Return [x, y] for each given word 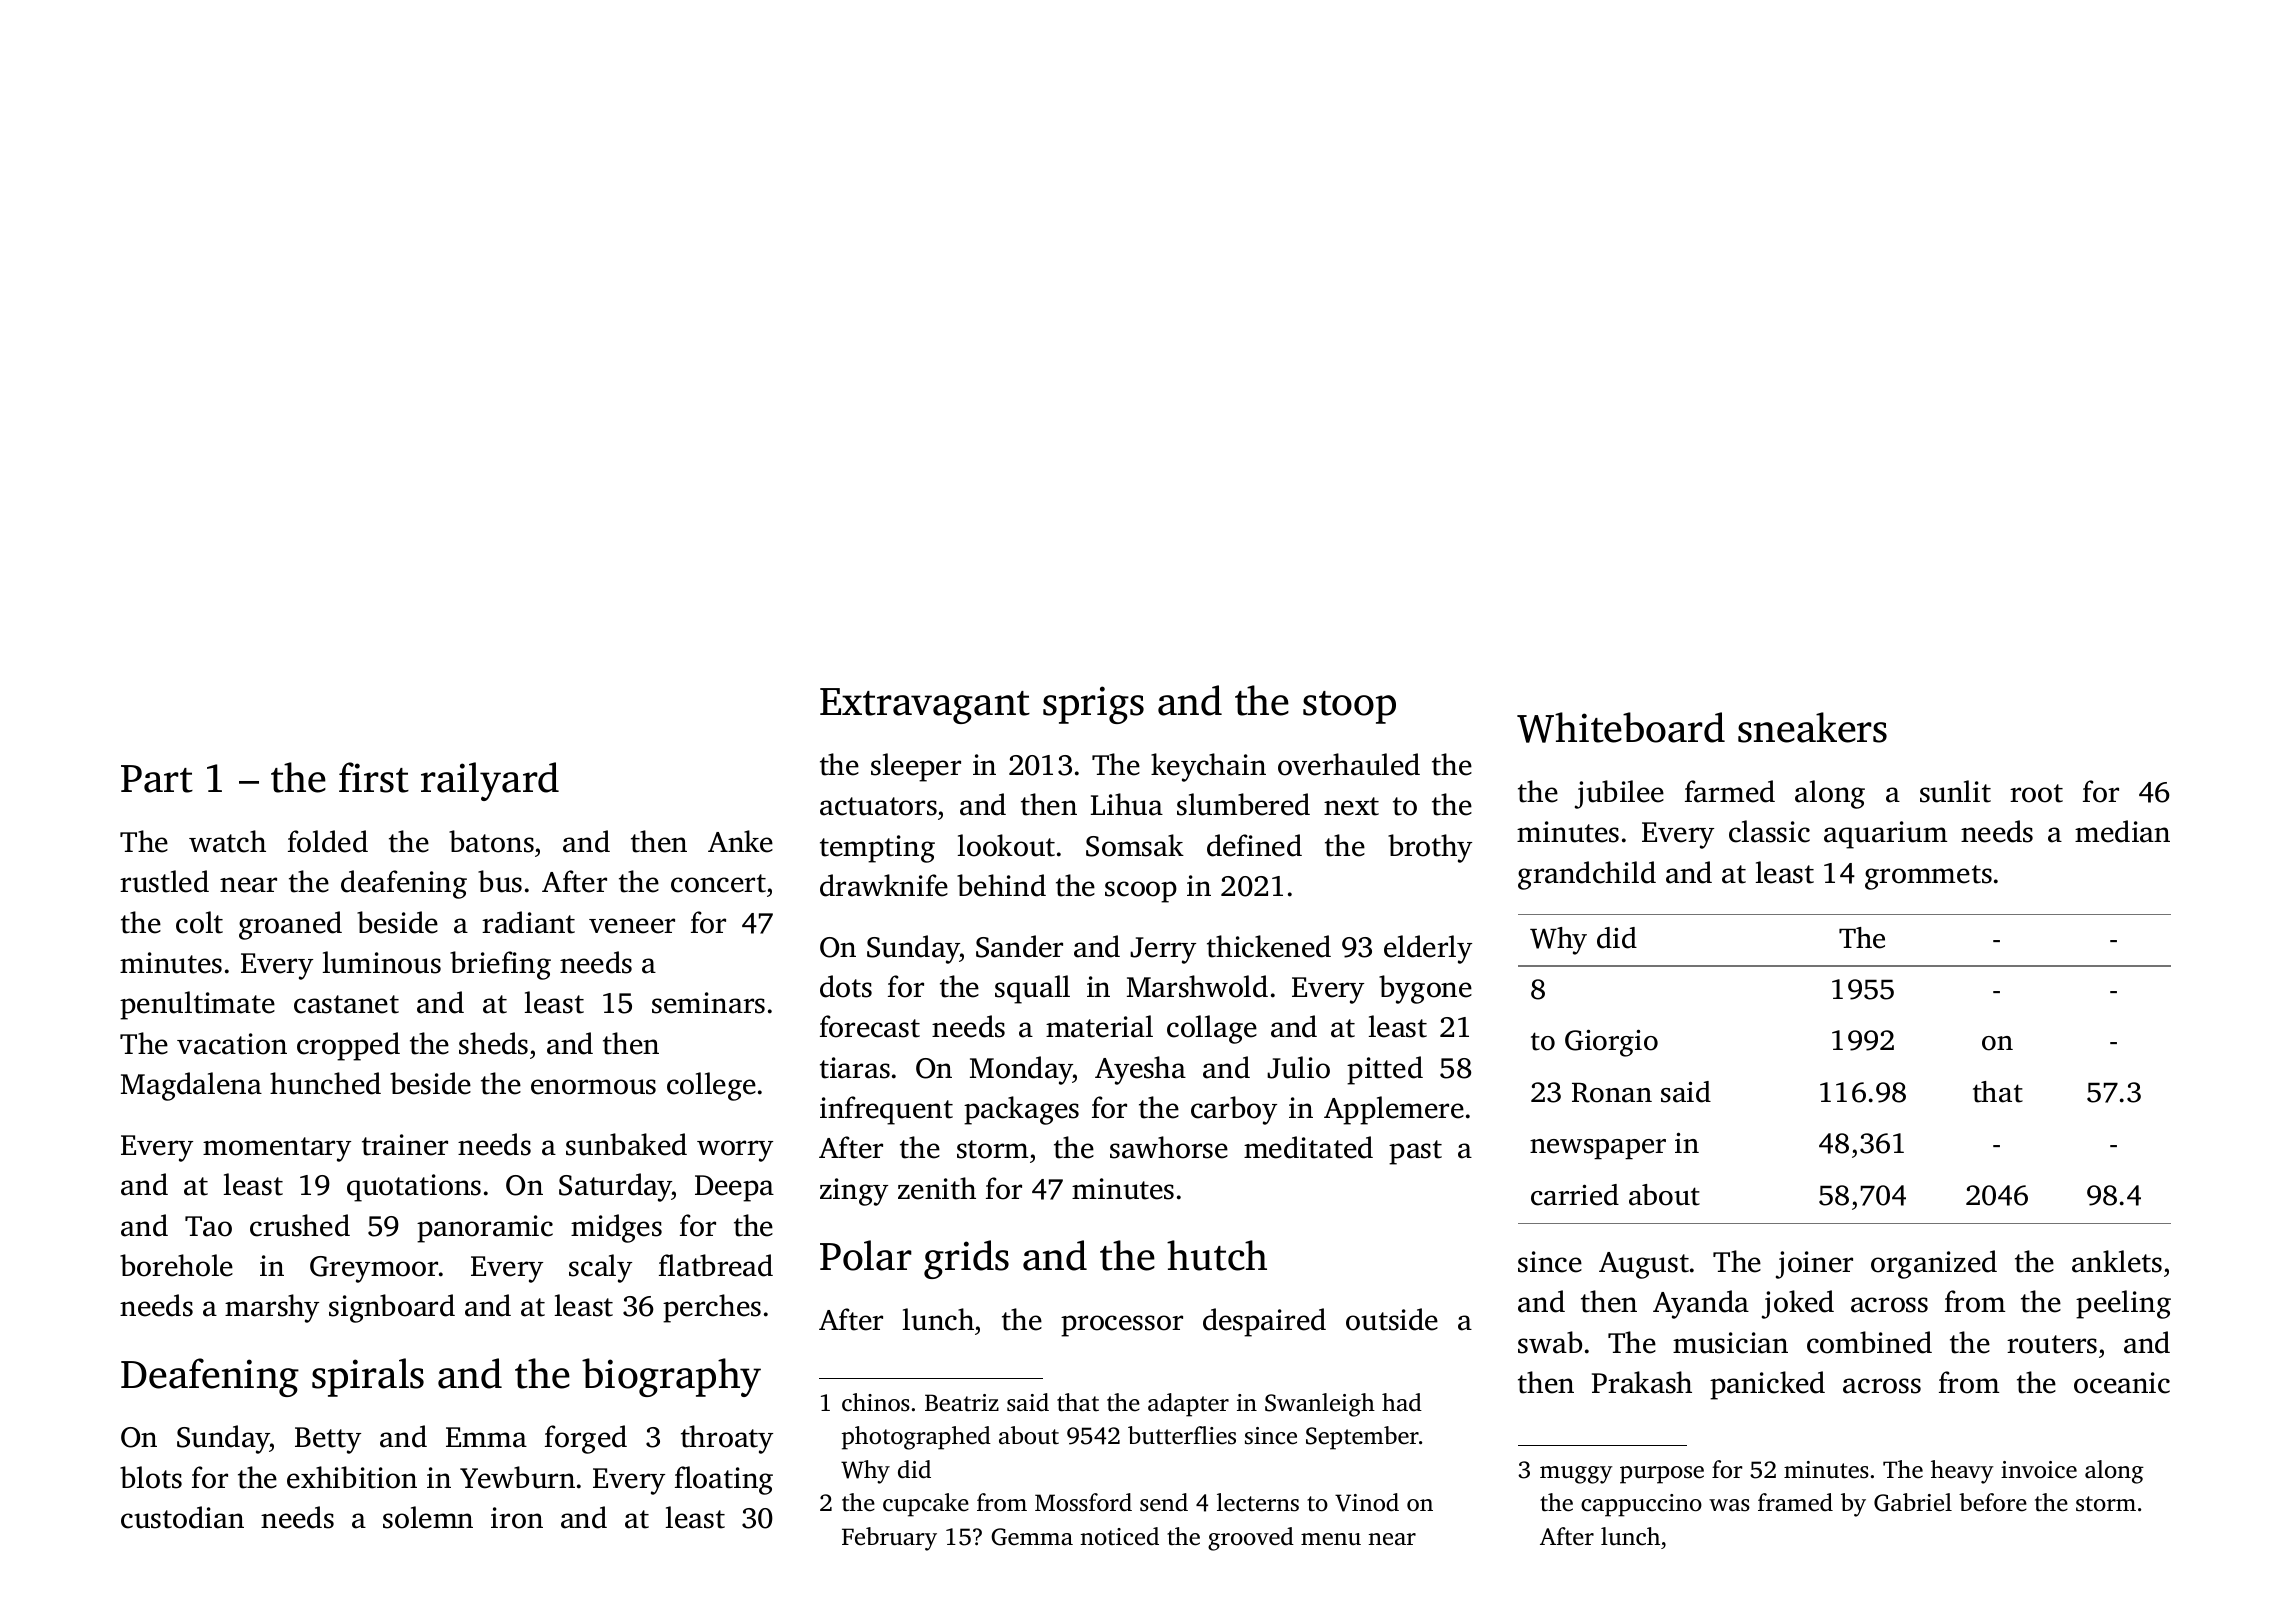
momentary [277, 1149]
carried [1575, 1195]
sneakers [1812, 727]
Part [157, 779]
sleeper [916, 767]
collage [1212, 1029]
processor [1122, 1326]
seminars [708, 1003]
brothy [1430, 848]
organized [1934, 1264]
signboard [392, 1308]
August [1644, 1265]
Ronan [1612, 1093]
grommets [1928, 877]
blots [151, 1477]
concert [718, 883]
